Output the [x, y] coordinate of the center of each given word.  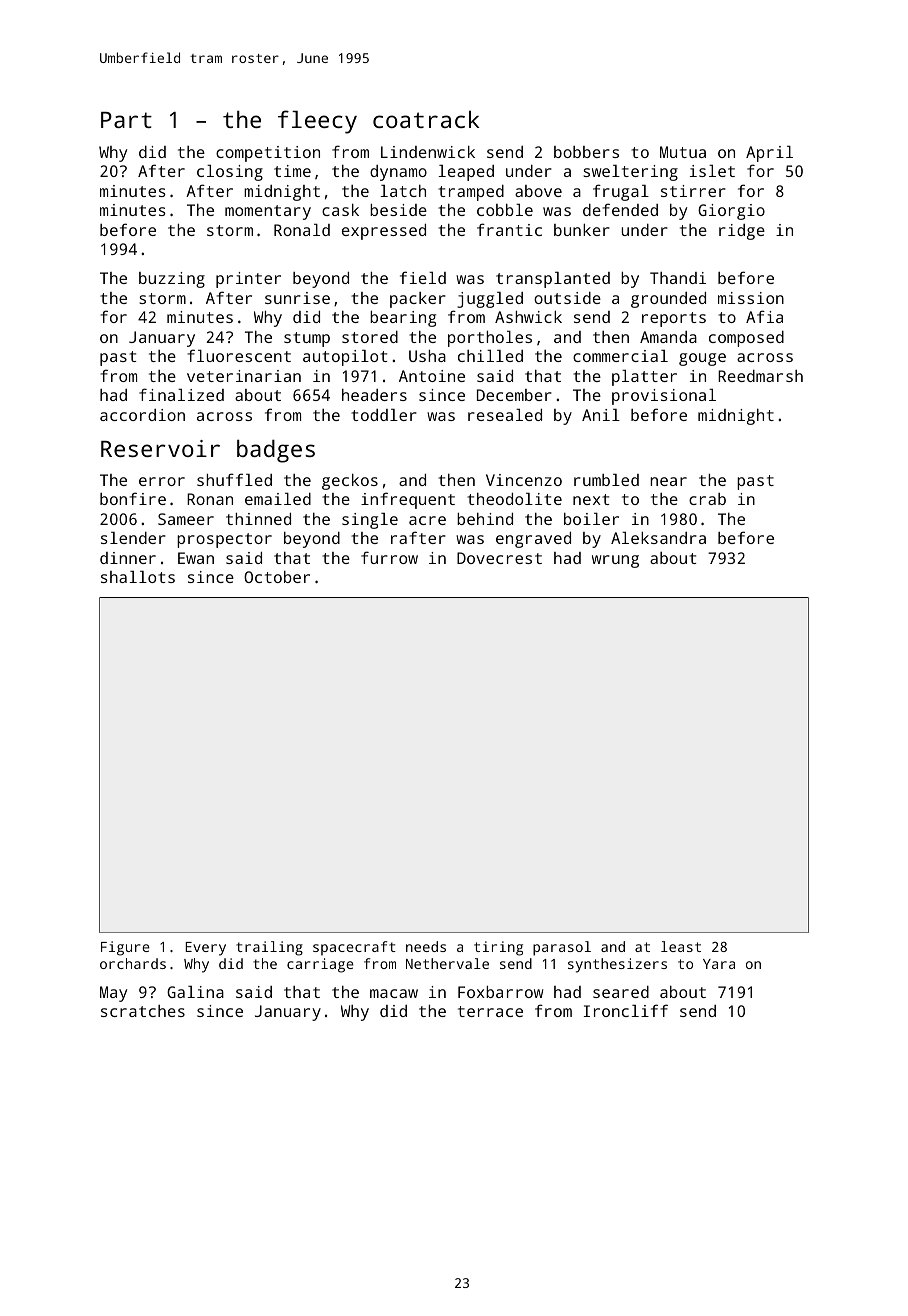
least [681, 946]
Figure [125, 948]
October [277, 577]
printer [248, 280]
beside [398, 210]
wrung [615, 561]
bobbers [586, 152]
